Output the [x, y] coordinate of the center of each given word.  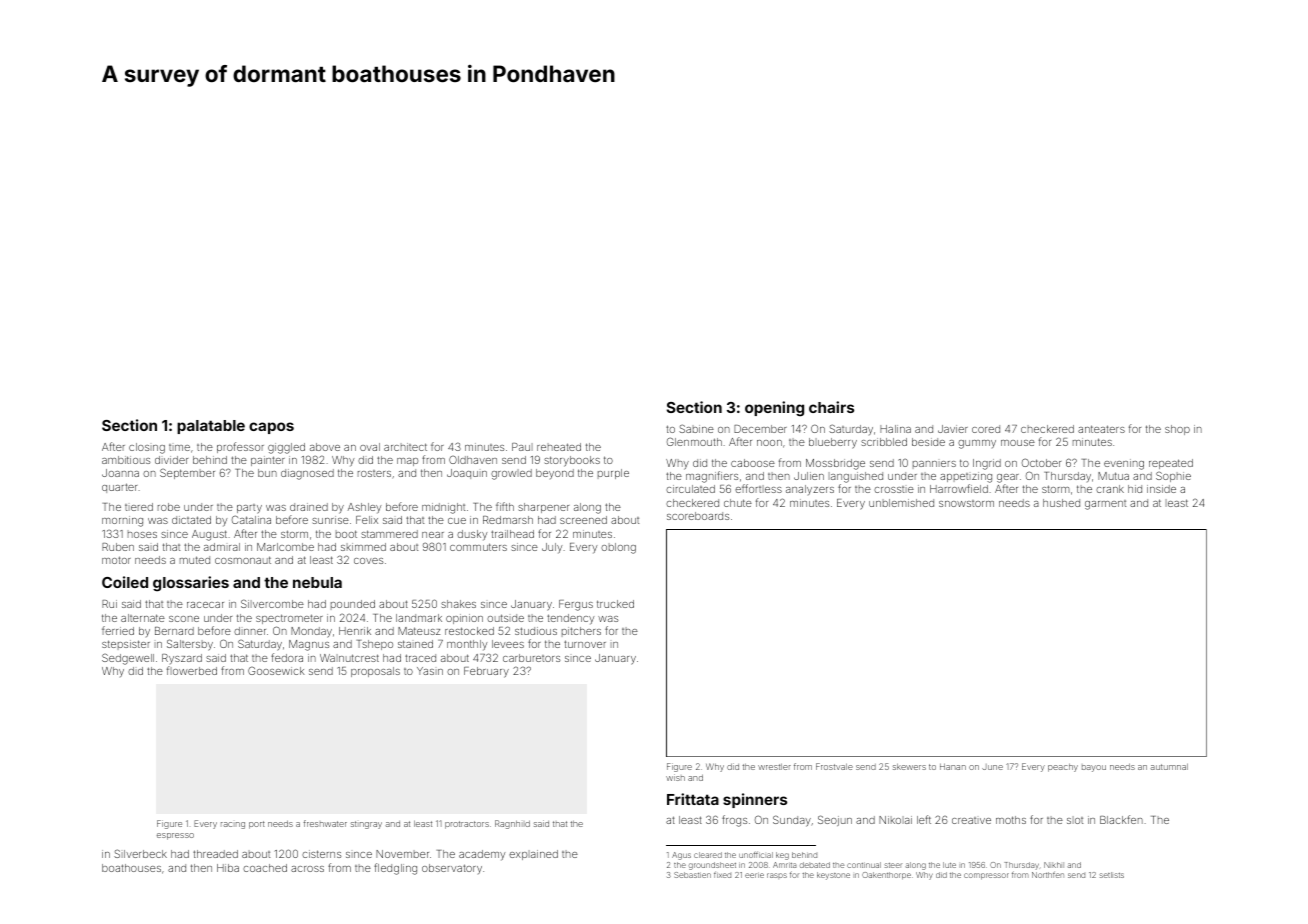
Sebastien [692, 875]
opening [774, 409]
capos [271, 428]
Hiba [228, 868]
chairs [831, 407]
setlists [1111, 875]
